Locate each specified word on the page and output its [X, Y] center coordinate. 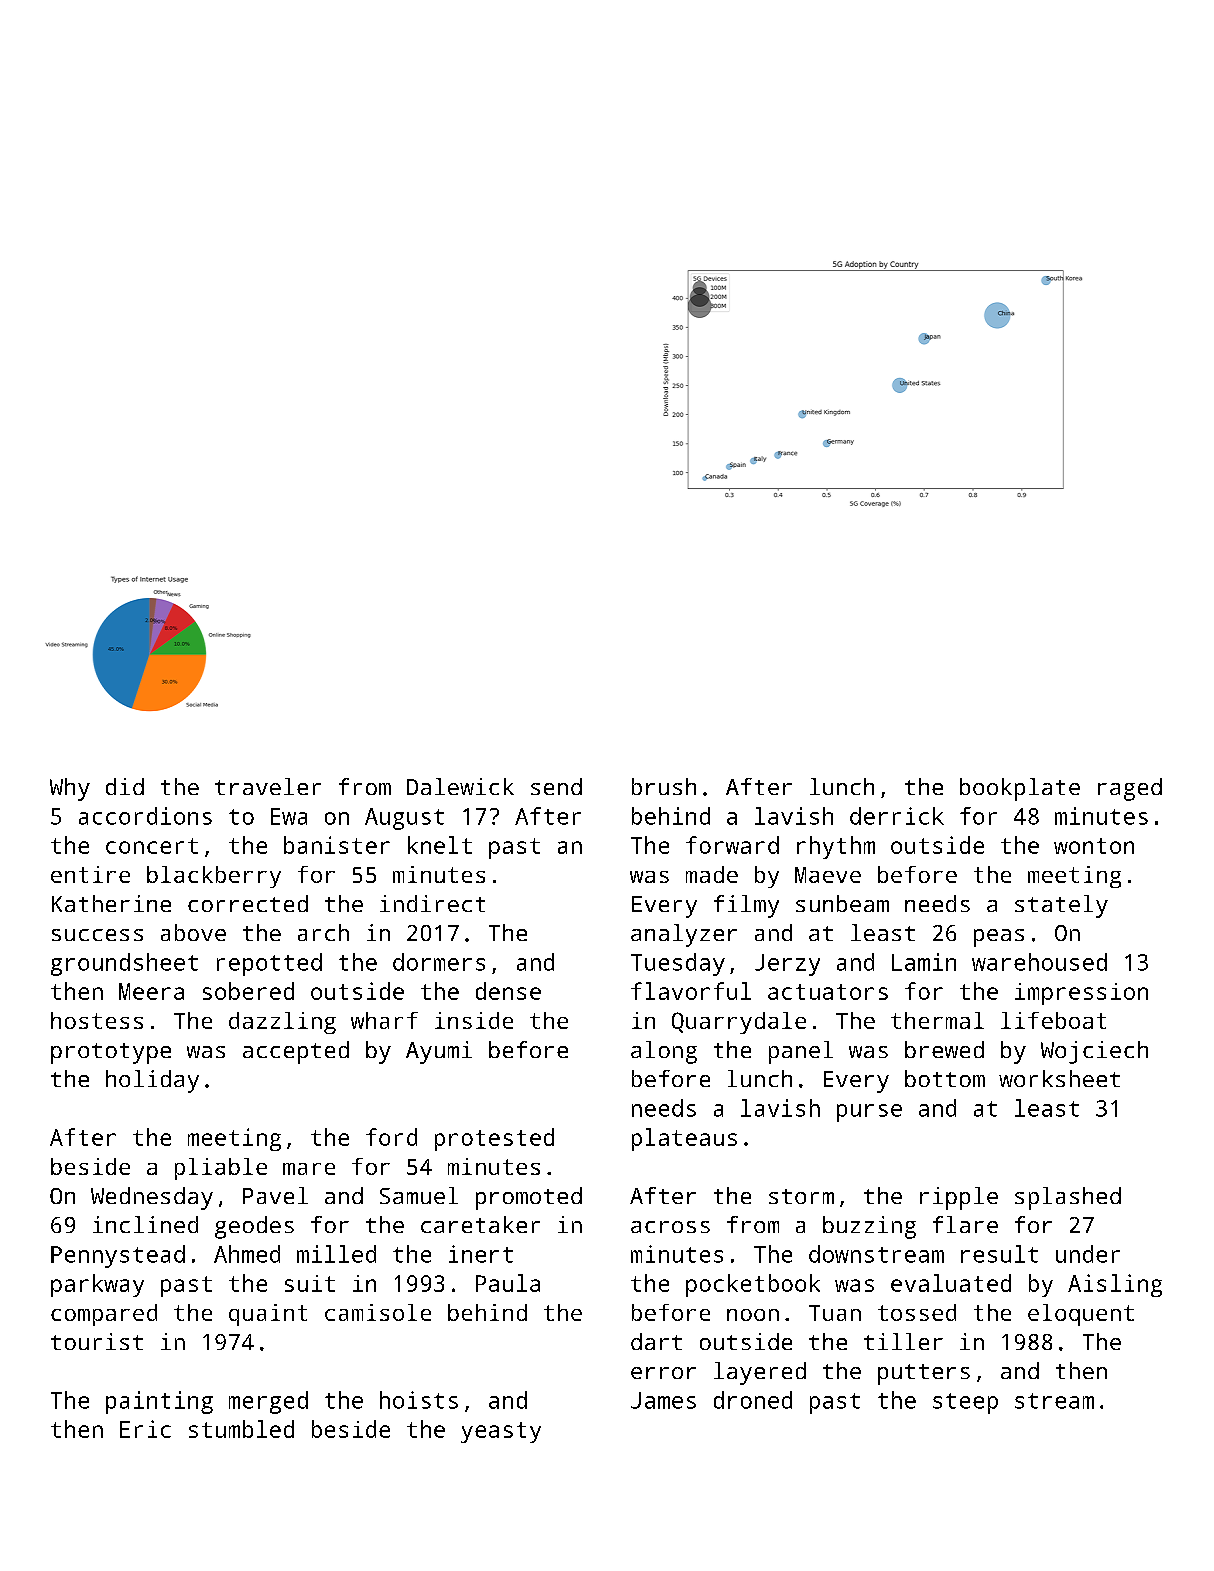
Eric [145, 1429]
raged [1130, 789]
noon [753, 1315]
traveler [268, 786]
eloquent [1081, 1315]
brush [664, 786]
